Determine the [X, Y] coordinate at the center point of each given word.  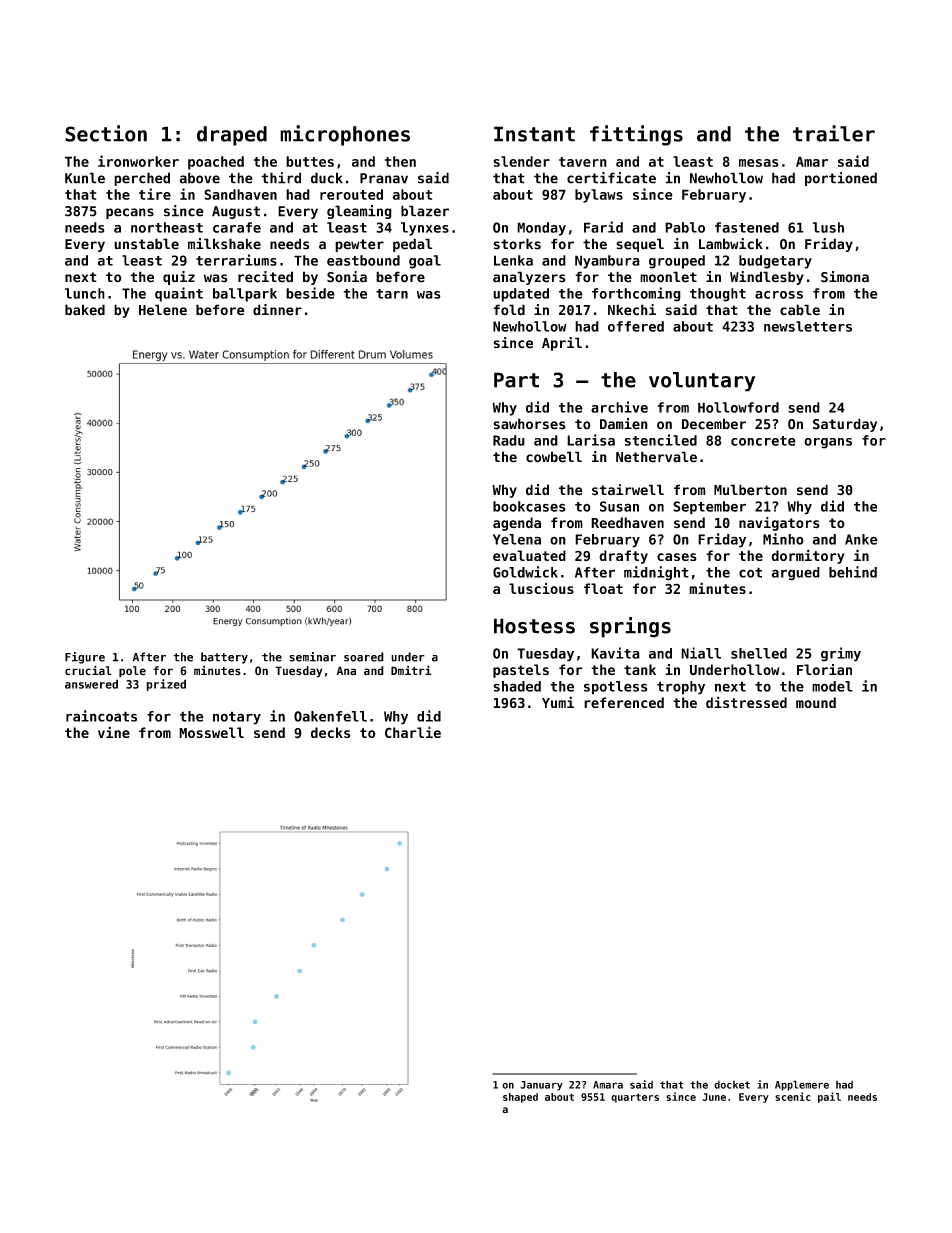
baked [85, 310]
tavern [583, 162]
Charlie [413, 732]
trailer [834, 133]
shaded [517, 686]
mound [816, 702]
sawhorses [529, 424]
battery [224, 658]
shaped [520, 1098]
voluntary [702, 382]
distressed [746, 702]
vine [114, 732]
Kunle [85, 178]
